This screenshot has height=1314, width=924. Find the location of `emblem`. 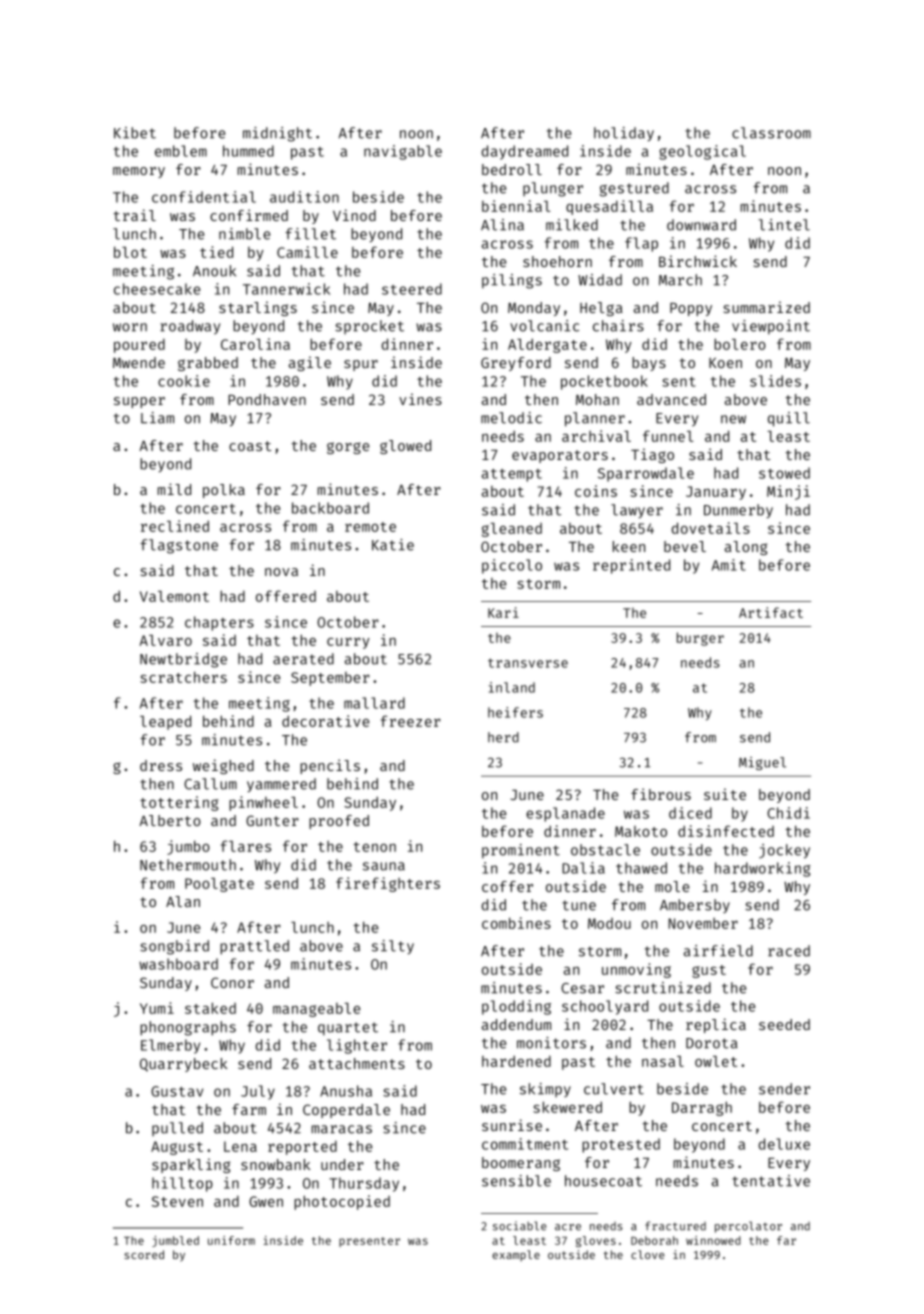

emblem is located at coordinates (181, 151).
